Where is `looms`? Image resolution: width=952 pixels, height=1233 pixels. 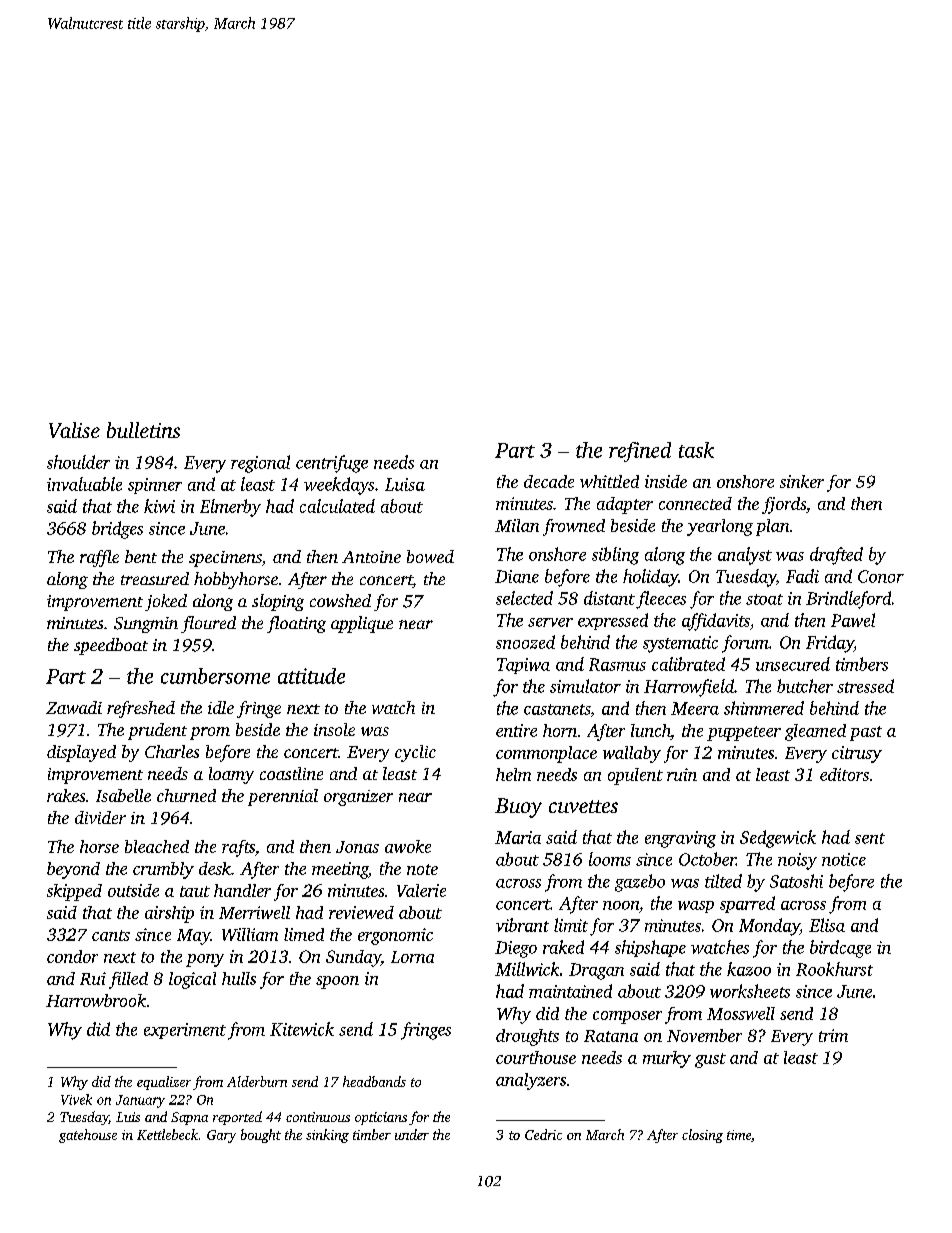 looms is located at coordinates (610, 859).
